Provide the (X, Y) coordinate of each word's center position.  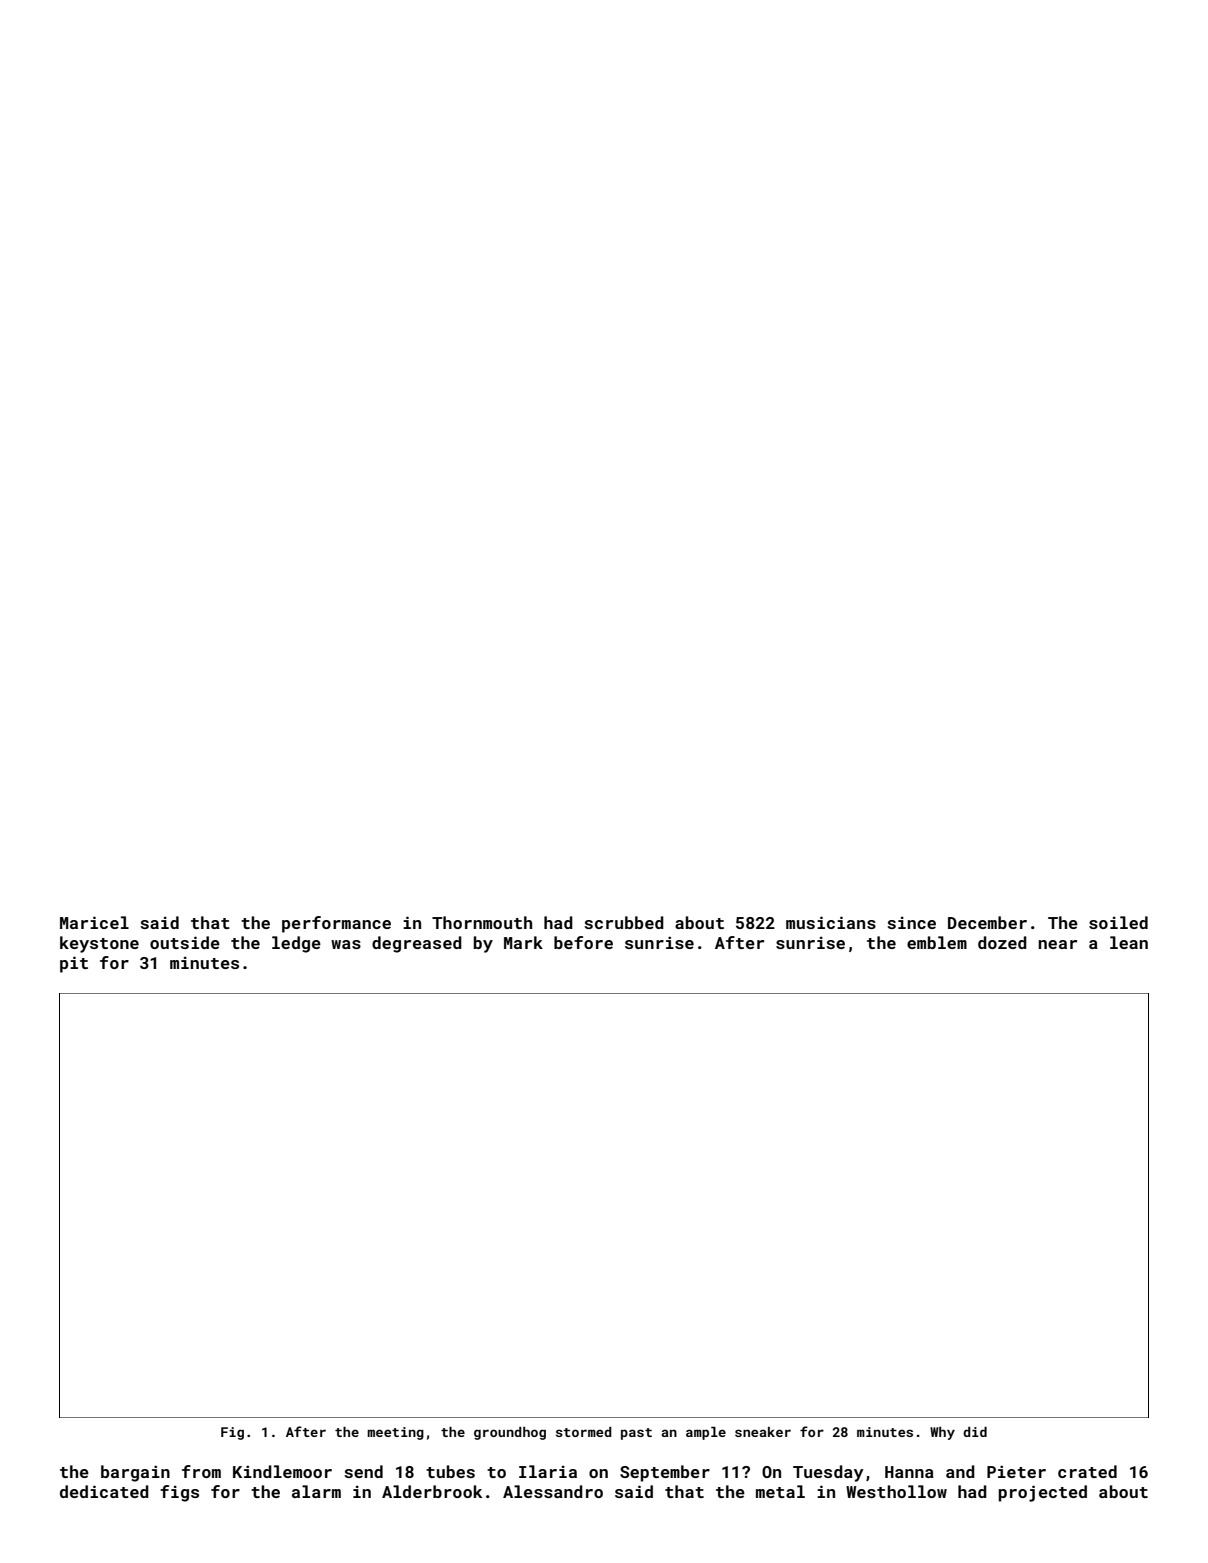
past (636, 1434)
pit (74, 964)
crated (1087, 1471)
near (1057, 944)
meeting (395, 1433)
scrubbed (624, 922)
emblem (937, 942)
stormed (584, 1432)
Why (942, 1433)
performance (336, 924)
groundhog (510, 1433)
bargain (135, 1473)
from (201, 1471)
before (583, 942)
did (975, 1432)
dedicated (104, 1491)
